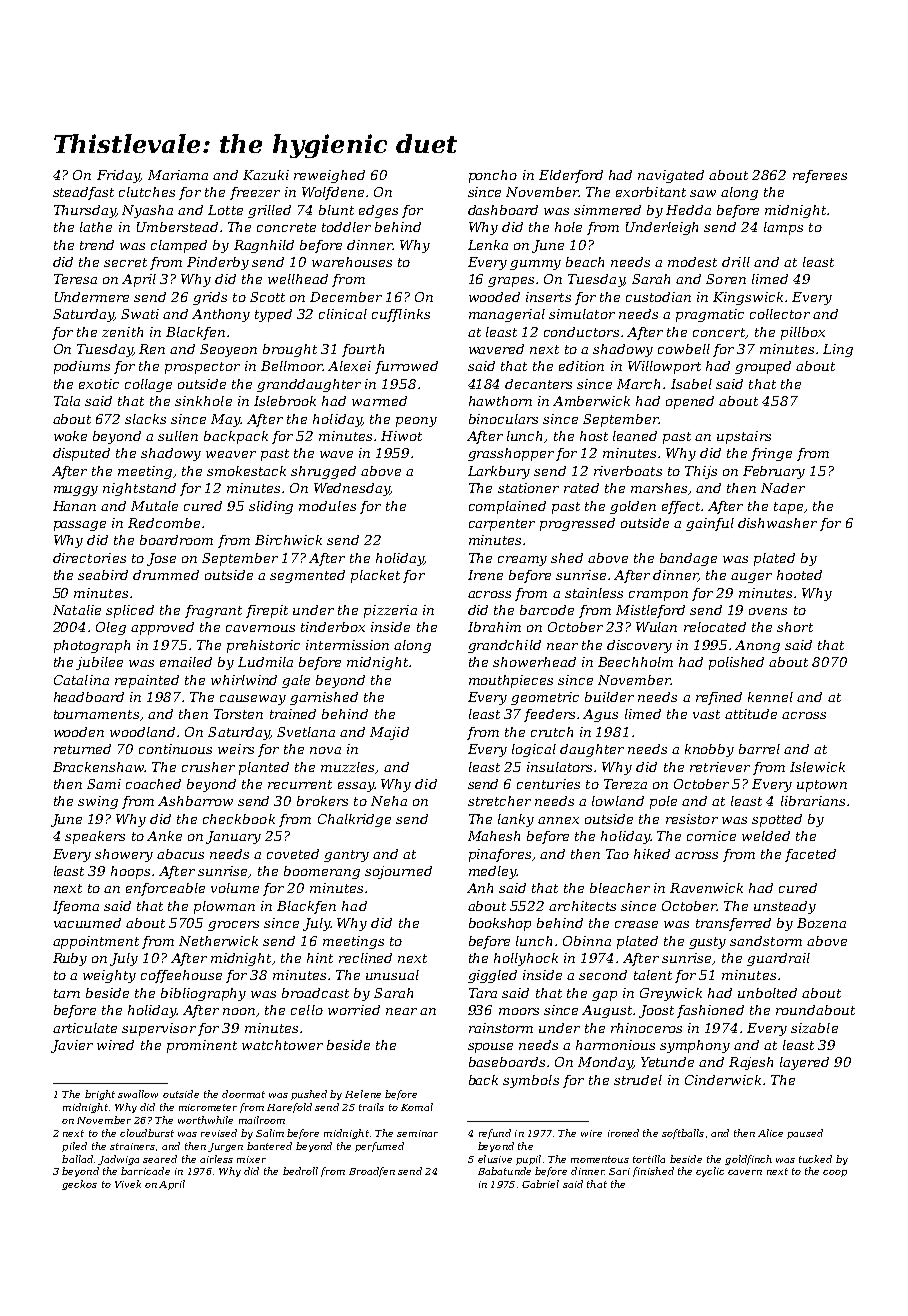  Describe the element at coordinates (803, 333) in the screenshot. I see `pillbox` at that location.
